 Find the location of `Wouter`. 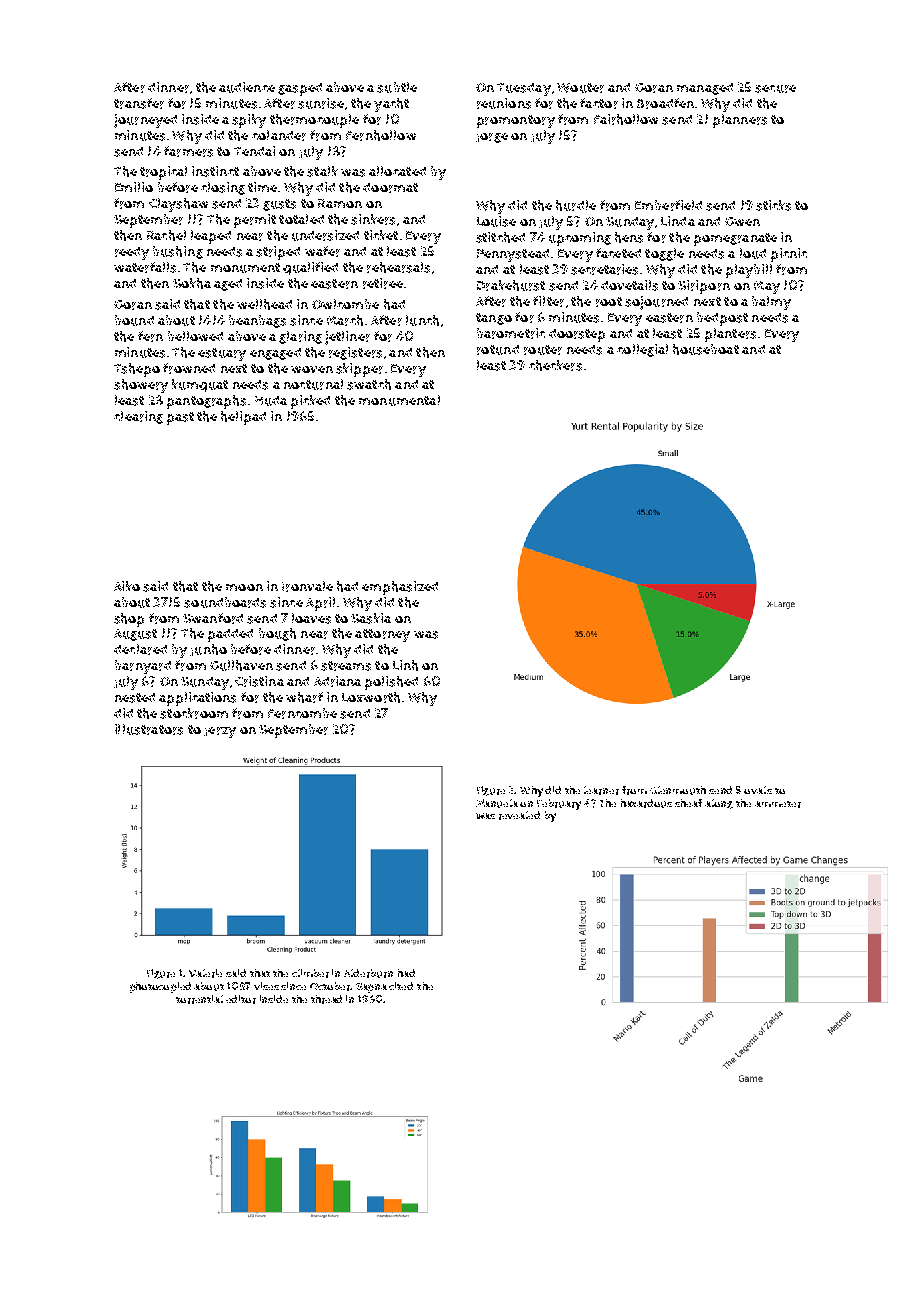

Wouter is located at coordinates (580, 88).
